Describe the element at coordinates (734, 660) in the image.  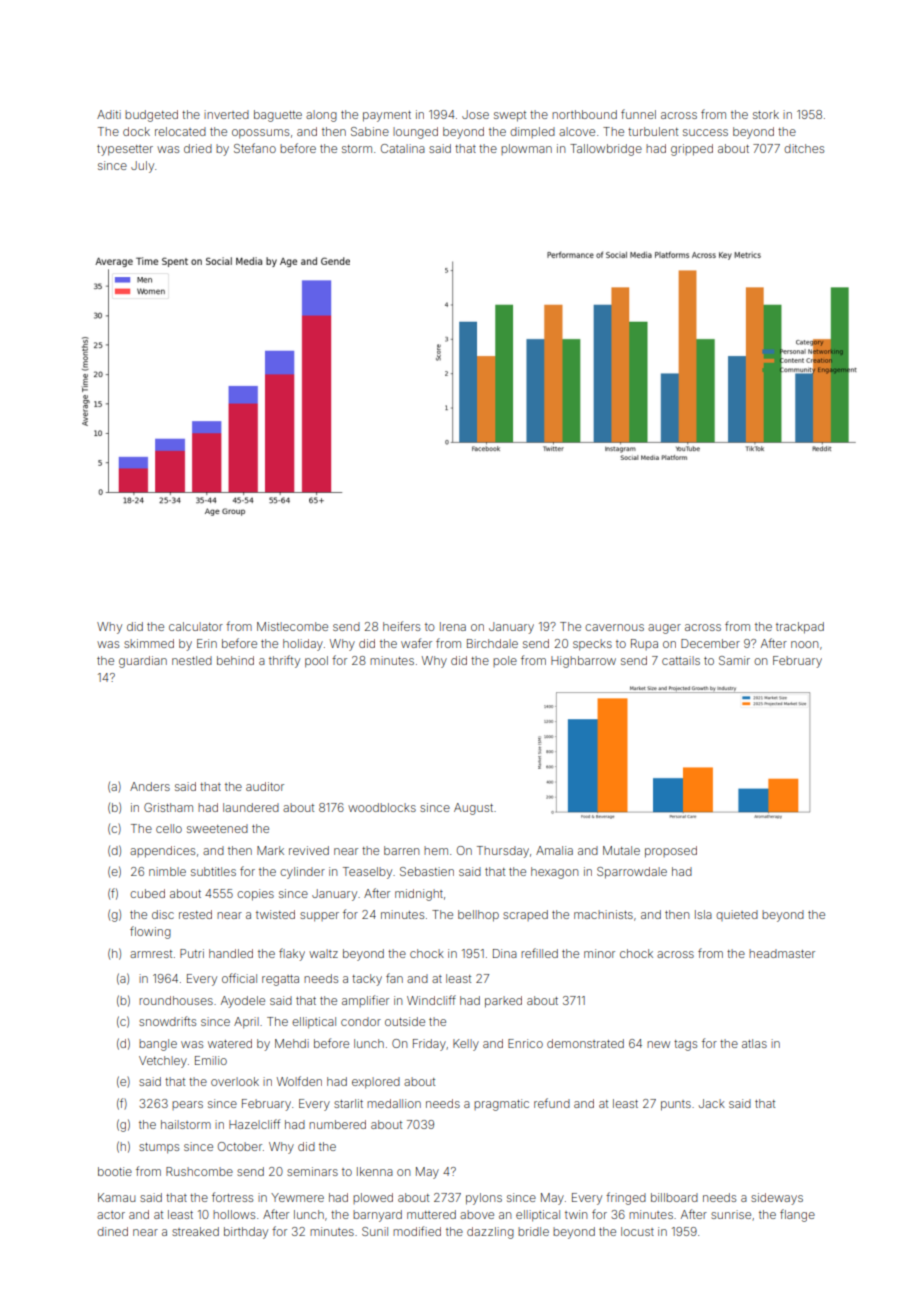
I see `Samir` at that location.
